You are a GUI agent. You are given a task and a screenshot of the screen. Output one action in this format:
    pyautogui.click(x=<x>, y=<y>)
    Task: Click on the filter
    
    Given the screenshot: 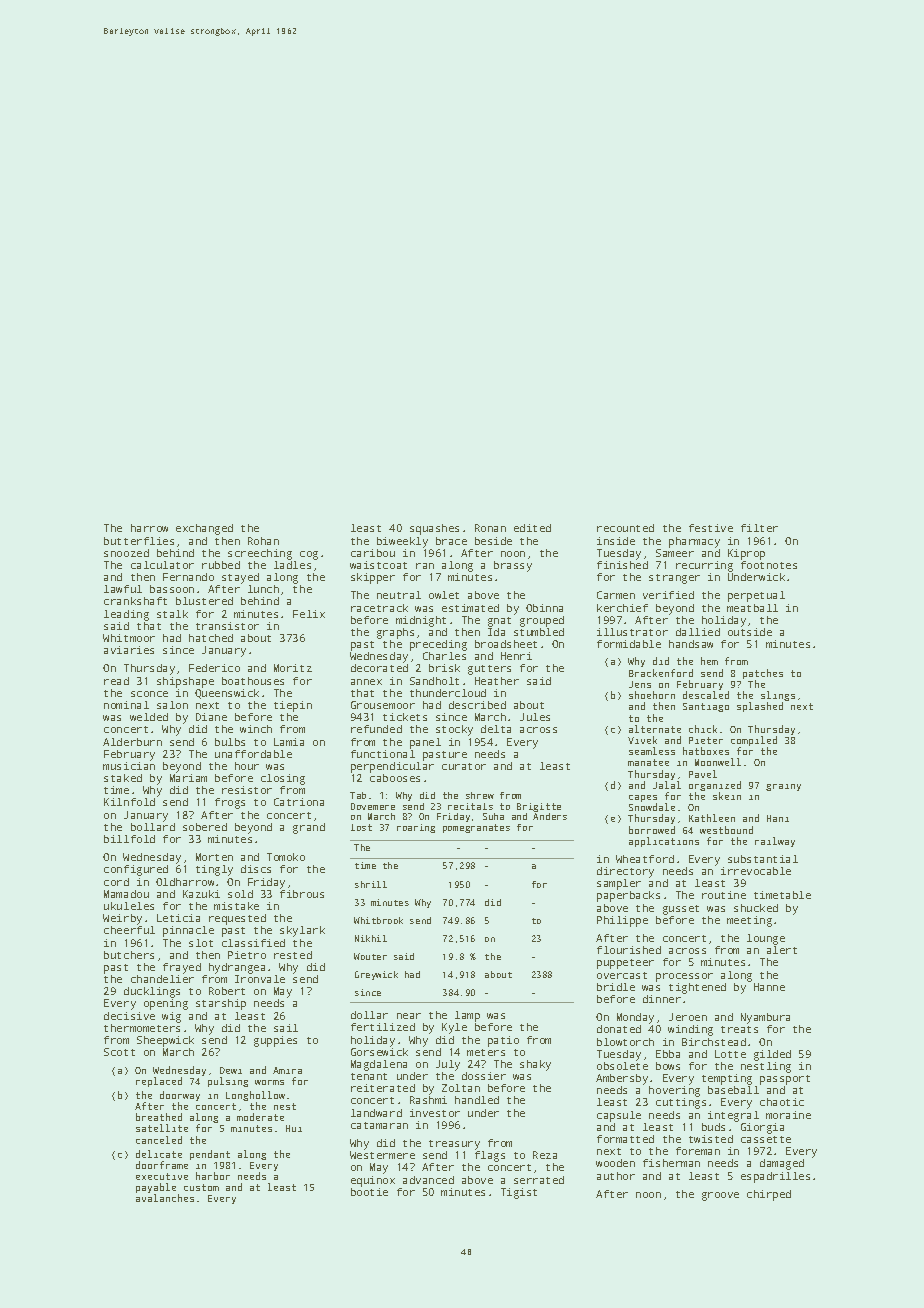 What is the action you would take?
    pyautogui.click(x=759, y=528)
